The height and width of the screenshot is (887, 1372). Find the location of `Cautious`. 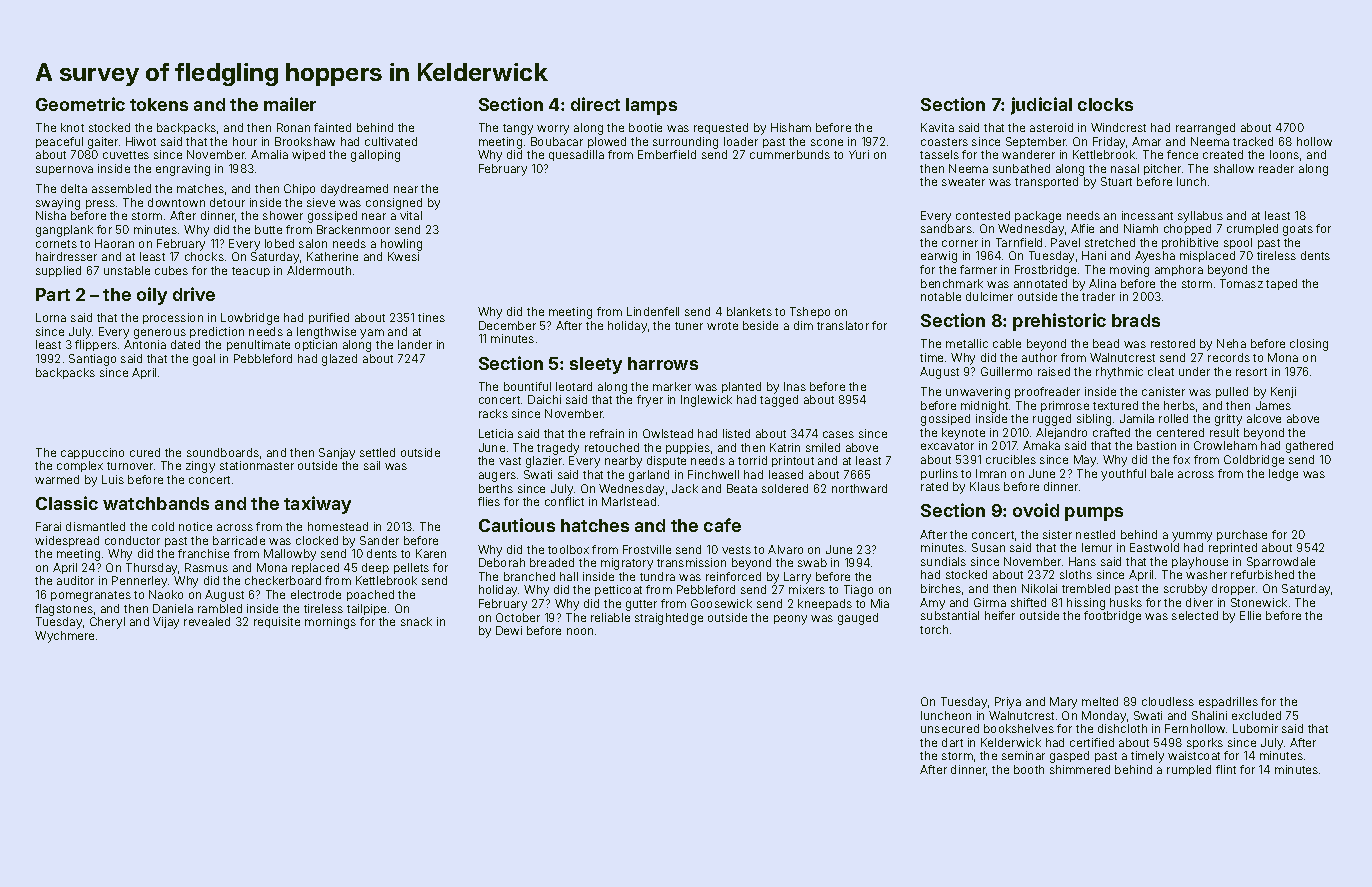

Cautious is located at coordinates (517, 525).
